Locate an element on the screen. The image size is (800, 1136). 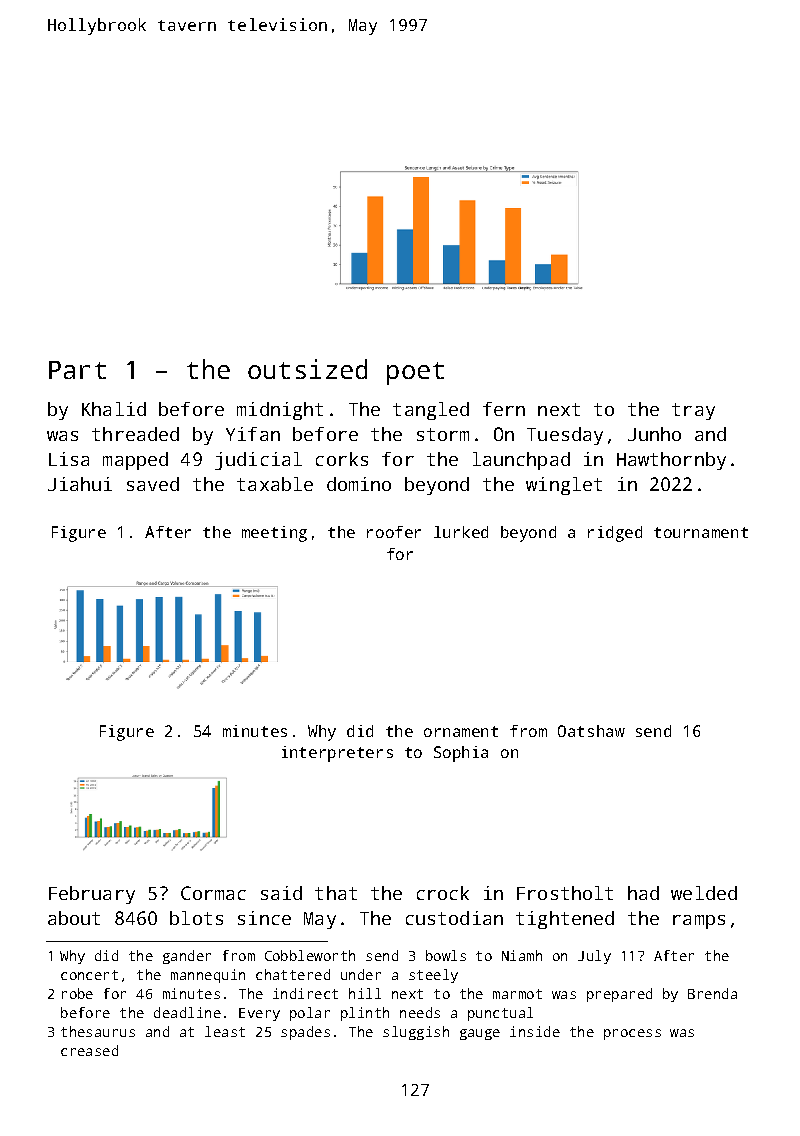
roofer is located at coordinates (394, 532).
